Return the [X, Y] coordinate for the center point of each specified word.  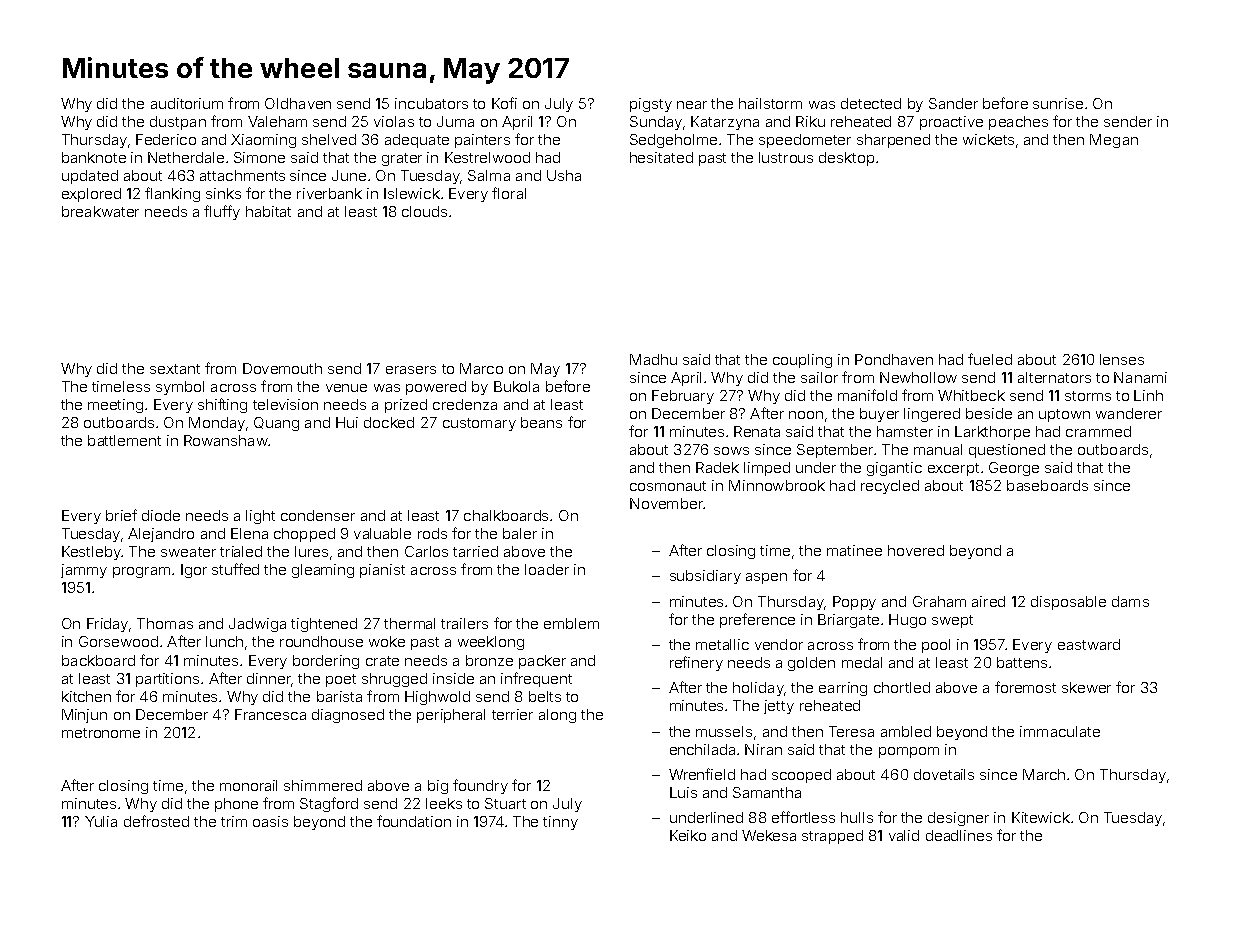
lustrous [786, 157]
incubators [431, 103]
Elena [249, 533]
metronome [101, 733]
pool [936, 646]
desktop [846, 159]
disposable [1068, 603]
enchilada [702, 749]
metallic [722, 644]
